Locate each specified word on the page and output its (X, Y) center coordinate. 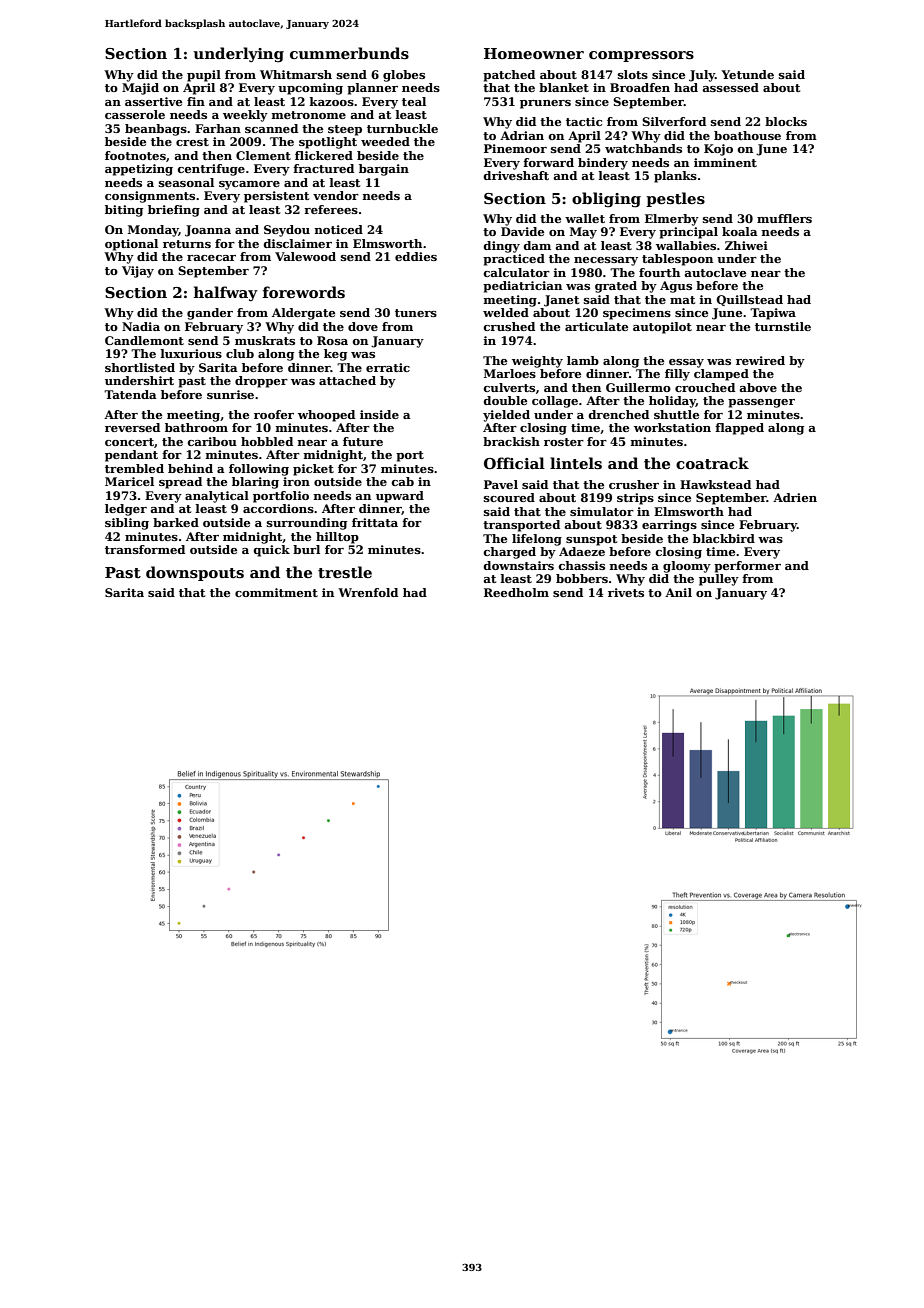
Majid (140, 89)
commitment (276, 592)
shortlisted (140, 367)
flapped (739, 429)
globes (404, 76)
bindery (603, 164)
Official (514, 463)
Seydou (287, 231)
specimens (637, 314)
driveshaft (516, 175)
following (259, 470)
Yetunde (747, 74)
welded (506, 312)
